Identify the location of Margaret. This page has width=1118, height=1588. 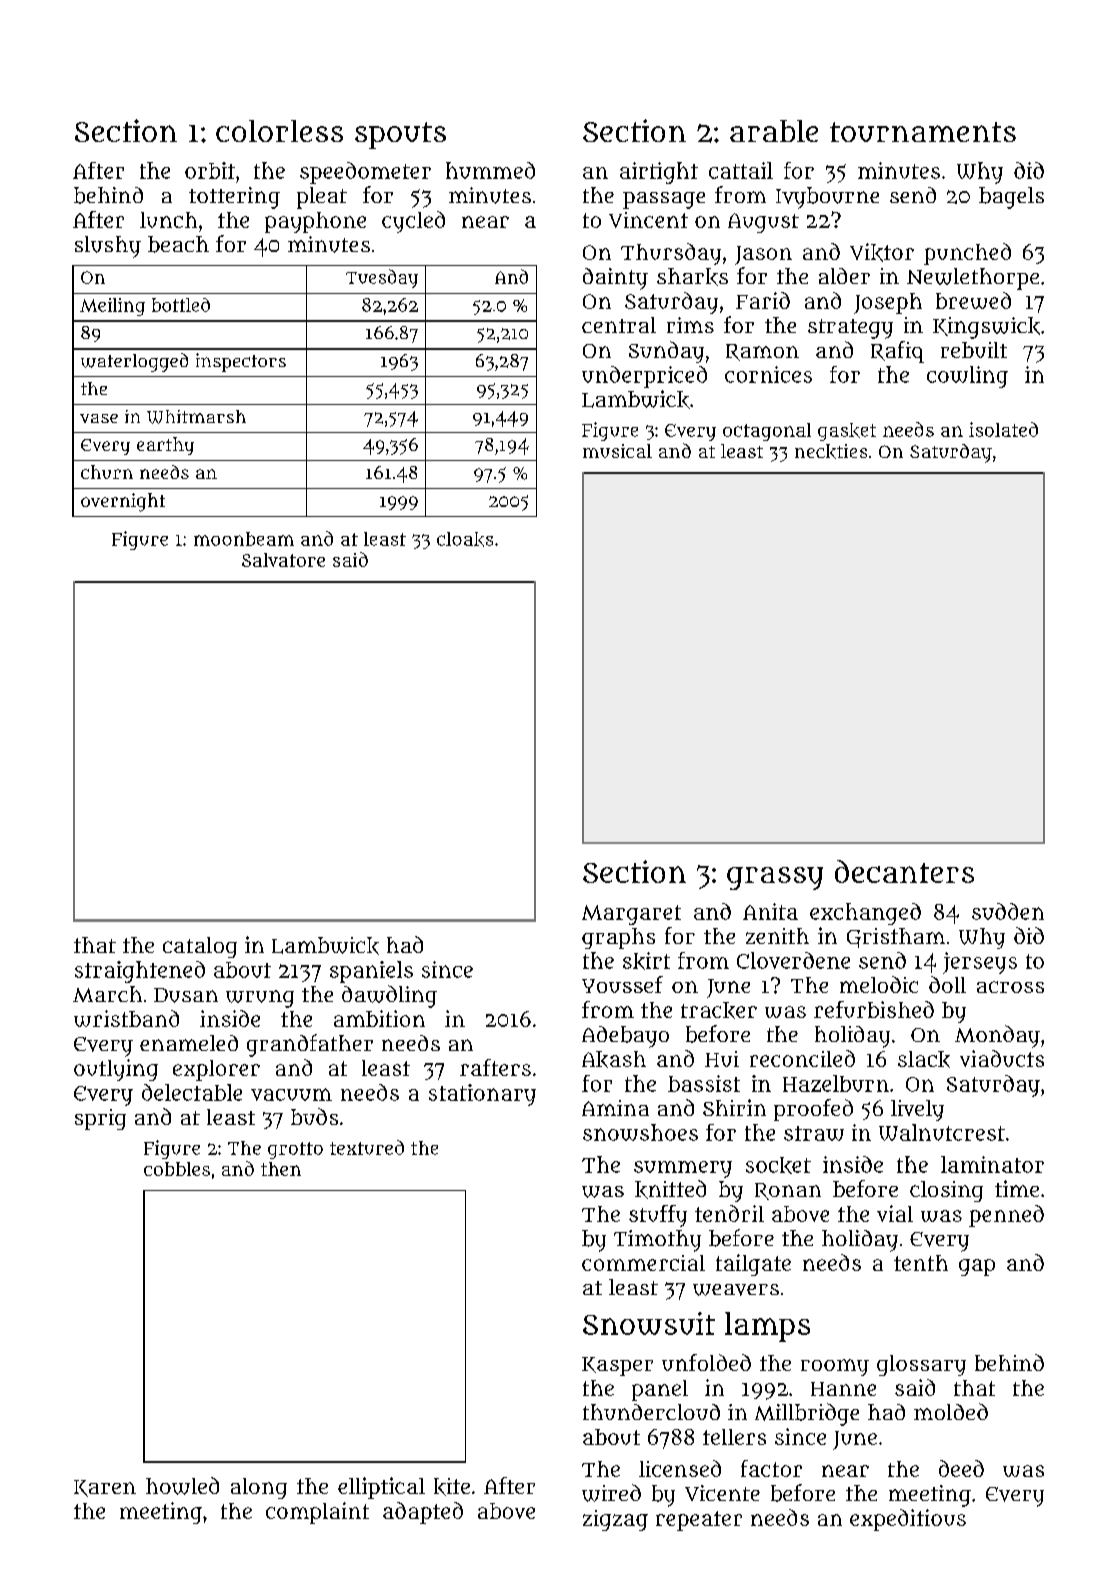
(631, 915).
